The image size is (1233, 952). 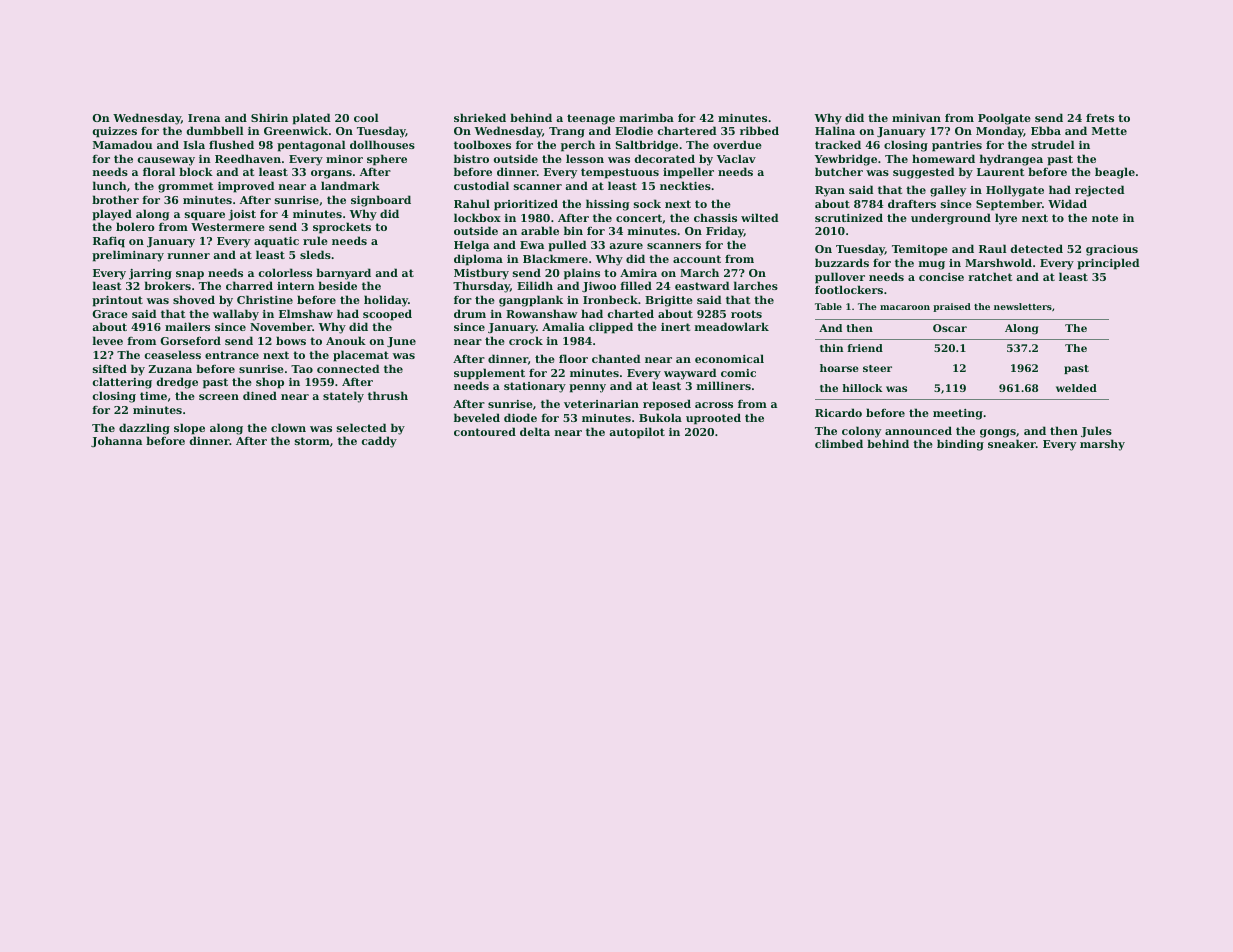 What do you see at coordinates (153, 396) in the page?
I see `time` at bounding box center [153, 396].
